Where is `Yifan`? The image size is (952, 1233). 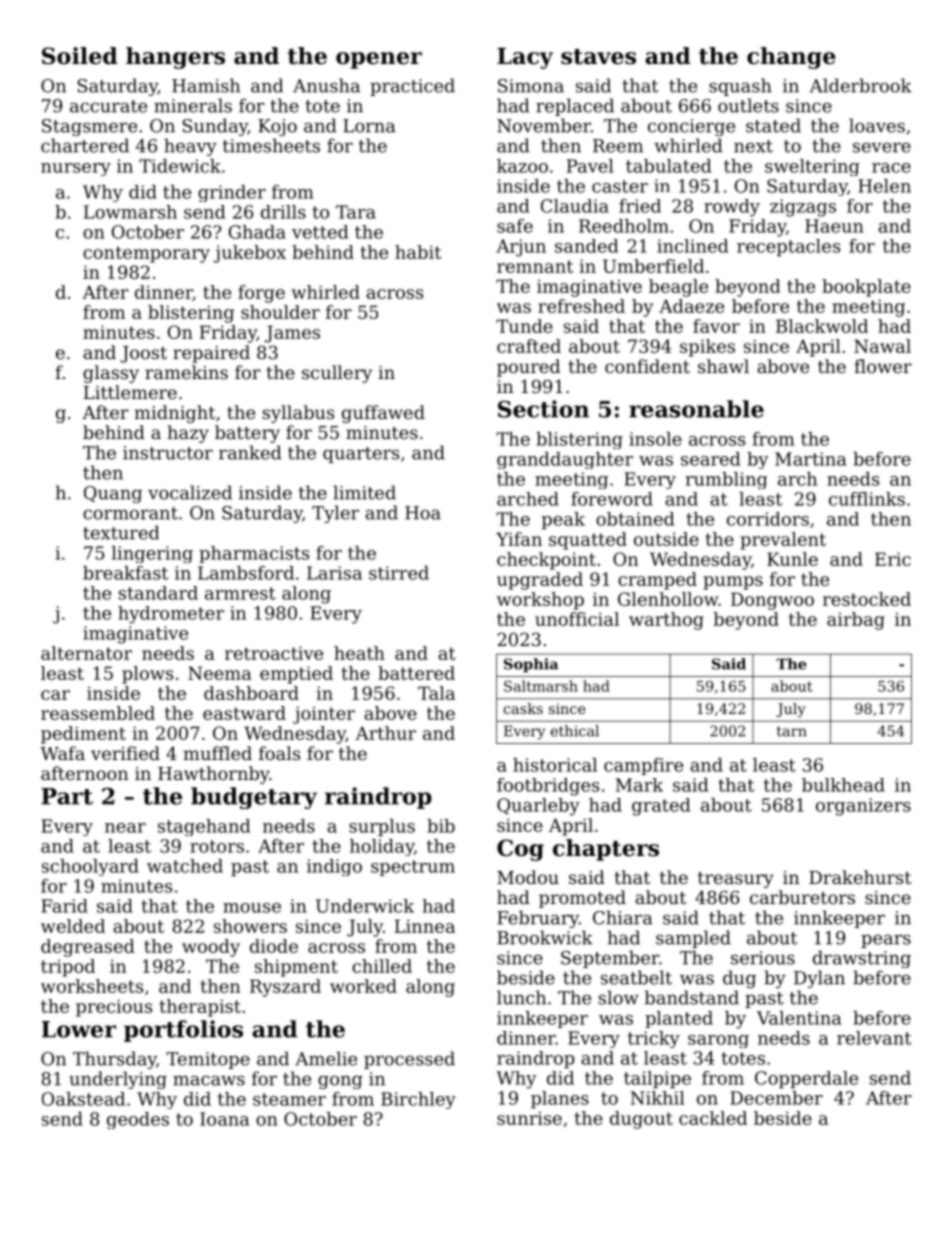
Yifan is located at coordinates (519, 539).
